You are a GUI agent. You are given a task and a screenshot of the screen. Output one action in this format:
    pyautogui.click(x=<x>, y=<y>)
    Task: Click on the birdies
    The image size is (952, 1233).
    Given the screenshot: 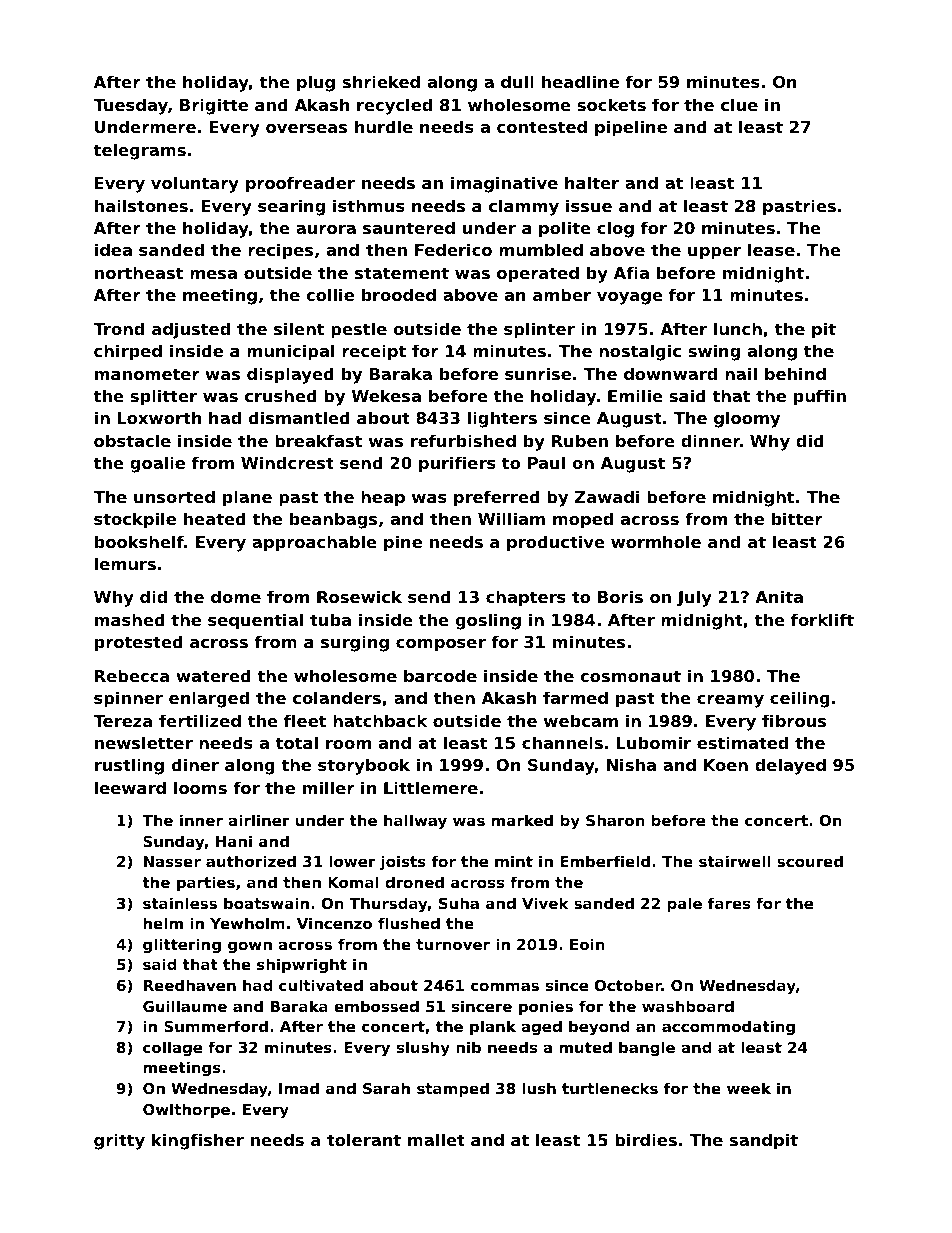 What is the action you would take?
    pyautogui.click(x=646, y=1139)
